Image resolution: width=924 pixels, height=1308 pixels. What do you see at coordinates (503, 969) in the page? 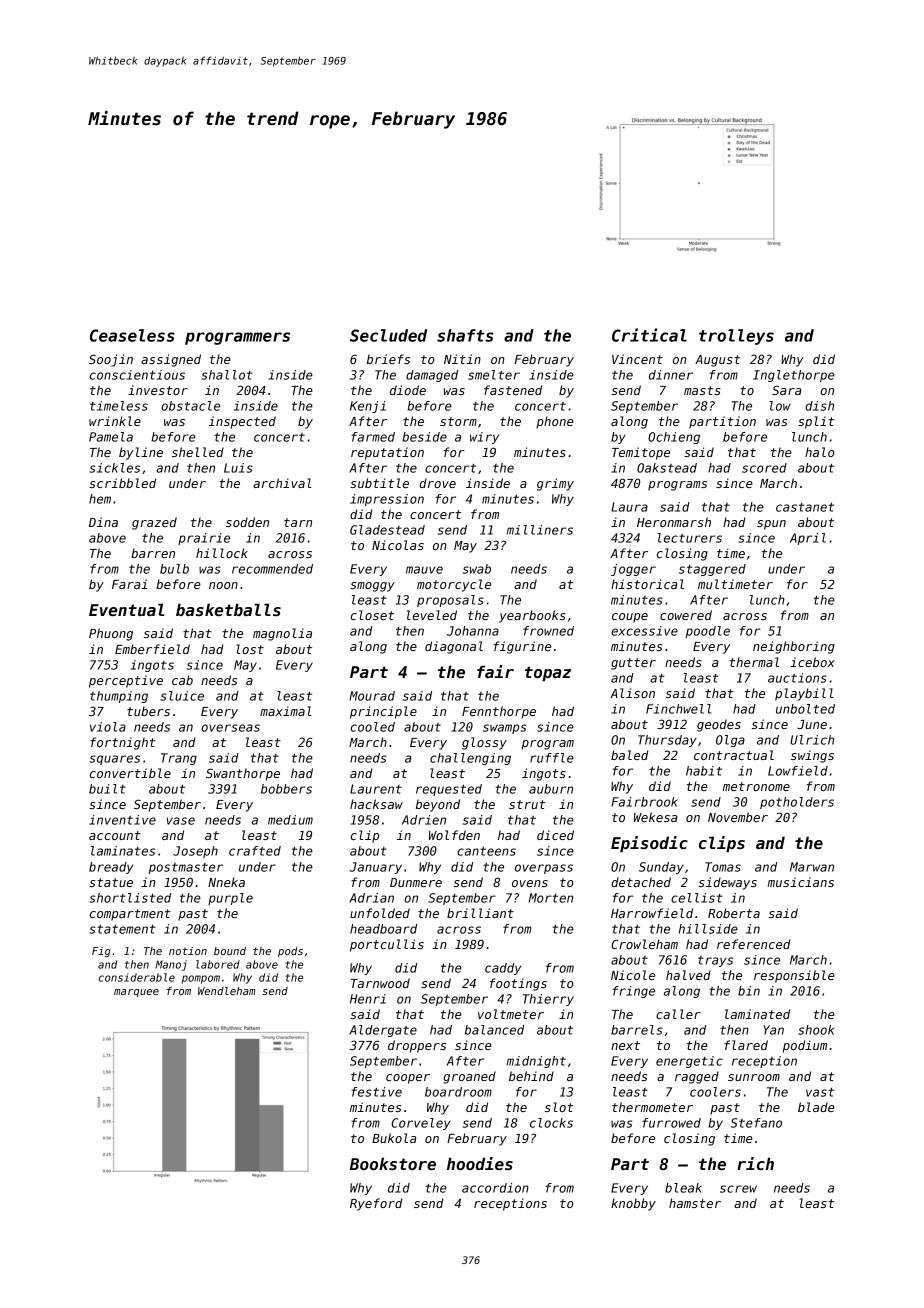
I see `caddy` at bounding box center [503, 969].
